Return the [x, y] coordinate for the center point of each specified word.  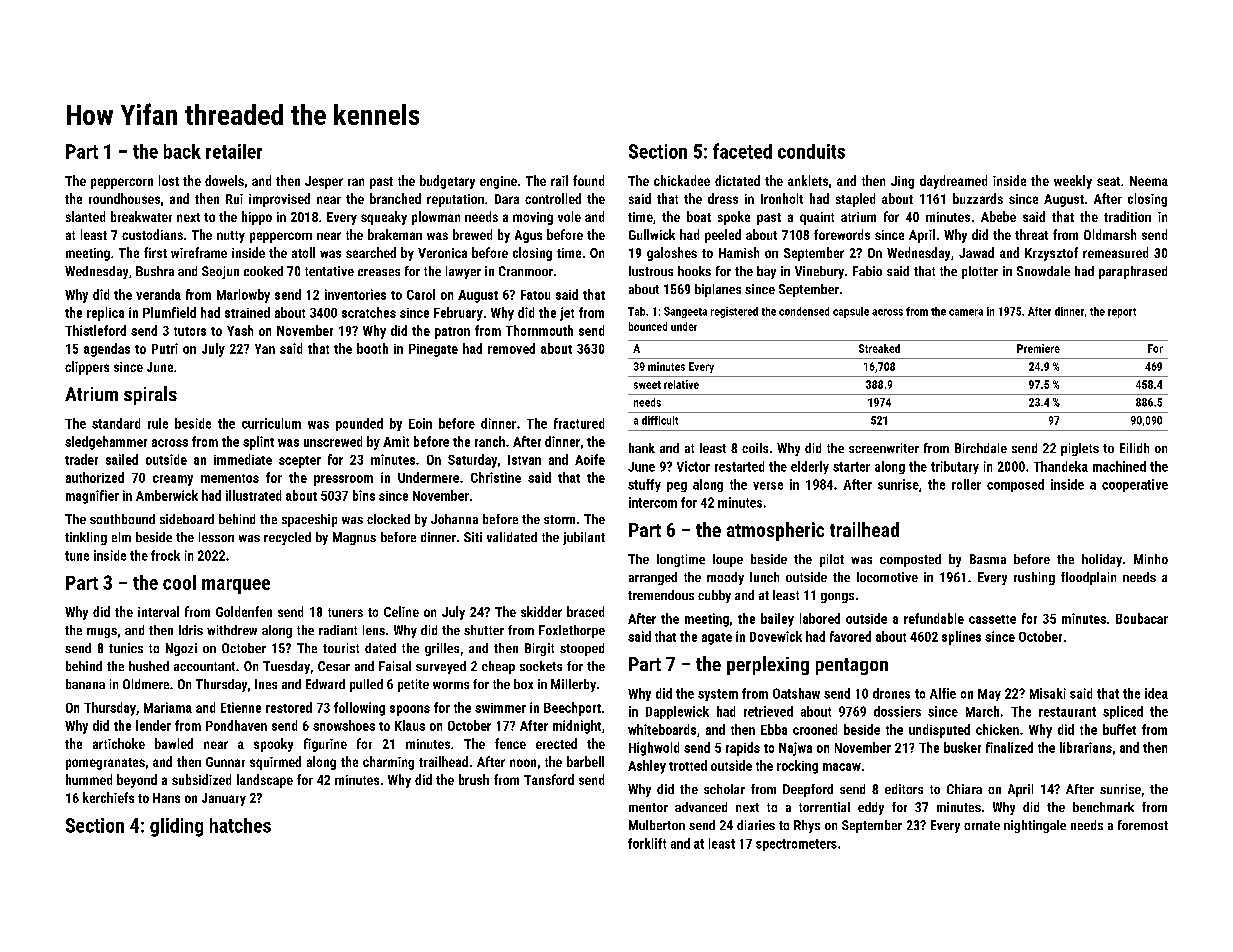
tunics [126, 648]
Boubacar [1142, 618]
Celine [401, 611]
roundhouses [124, 198]
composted [910, 560]
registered [734, 312]
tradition [1127, 216]
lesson [216, 537]
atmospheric [775, 531]
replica [105, 314]
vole [569, 216]
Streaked [879, 348]
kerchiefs [108, 797]
